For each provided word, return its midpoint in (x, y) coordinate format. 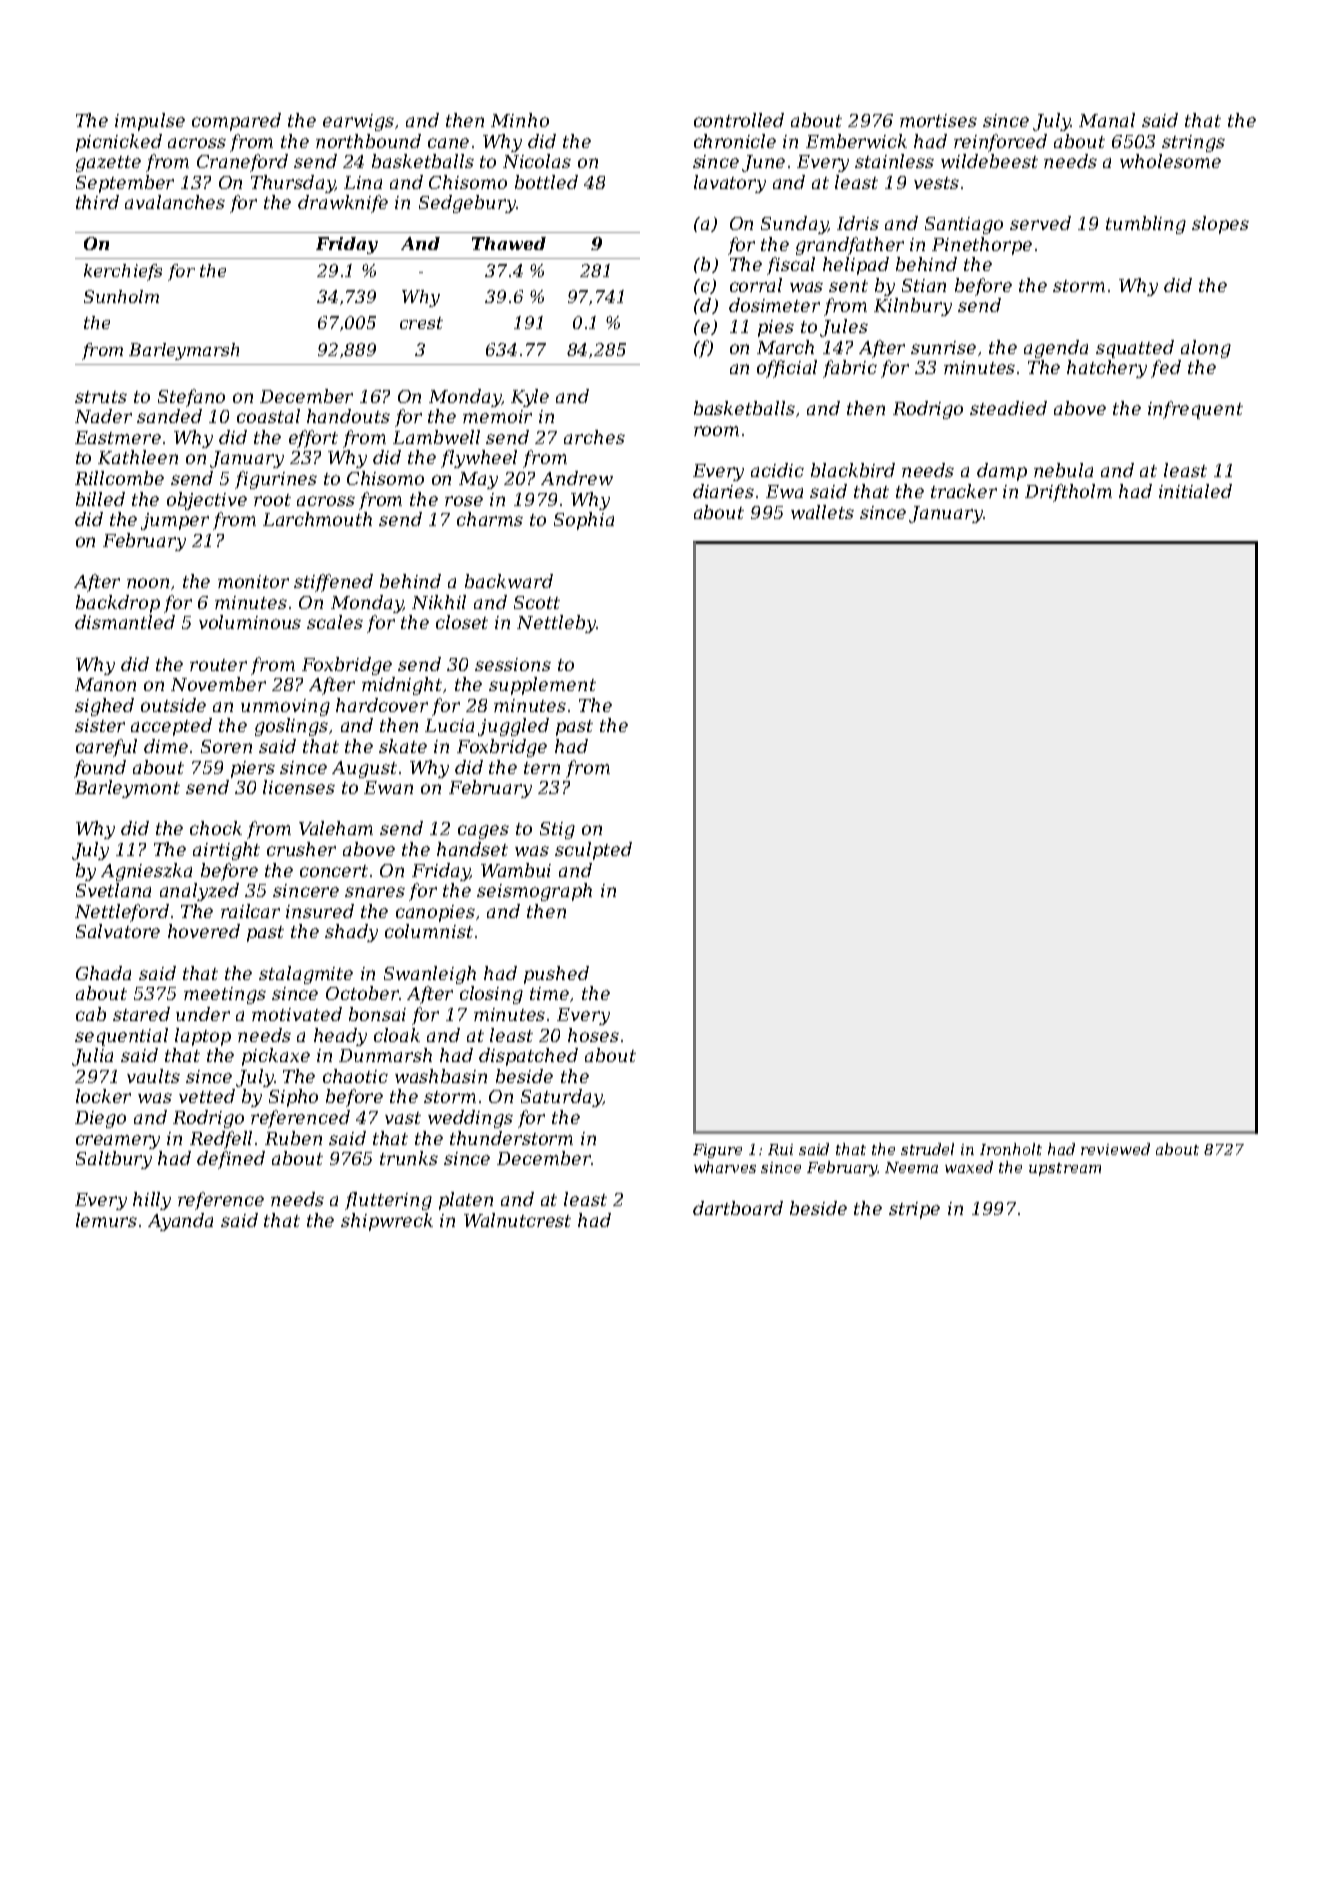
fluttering (388, 1201)
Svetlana (113, 890)
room (716, 431)
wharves (725, 1167)
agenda (1056, 349)
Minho (520, 120)
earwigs (358, 122)
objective (207, 501)
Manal (1107, 120)
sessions (513, 664)
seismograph (534, 892)
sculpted (593, 851)
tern (542, 768)
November (218, 684)
